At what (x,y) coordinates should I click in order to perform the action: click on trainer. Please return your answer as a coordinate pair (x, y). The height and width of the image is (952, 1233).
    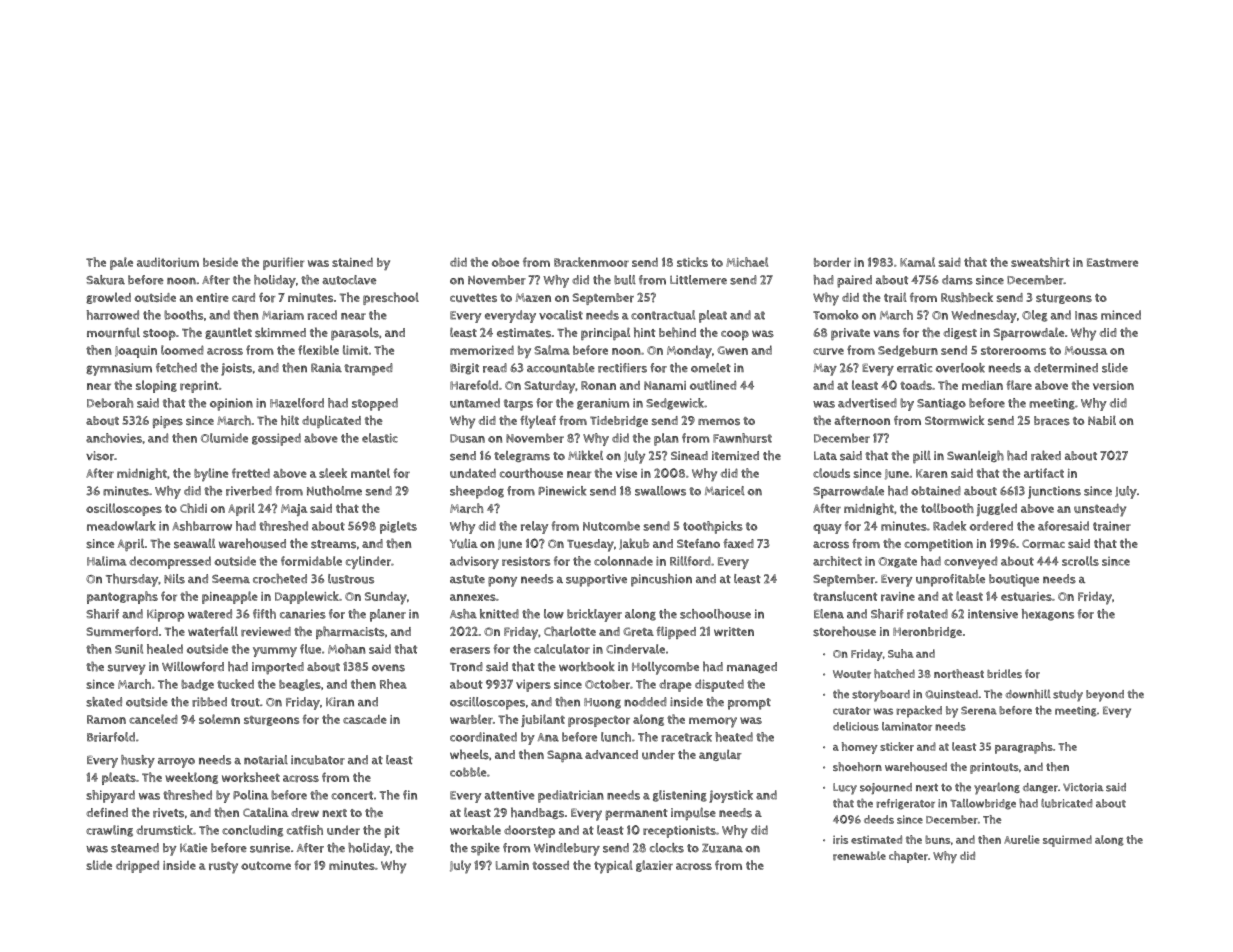
    Looking at the image, I should click on (1112, 526).
